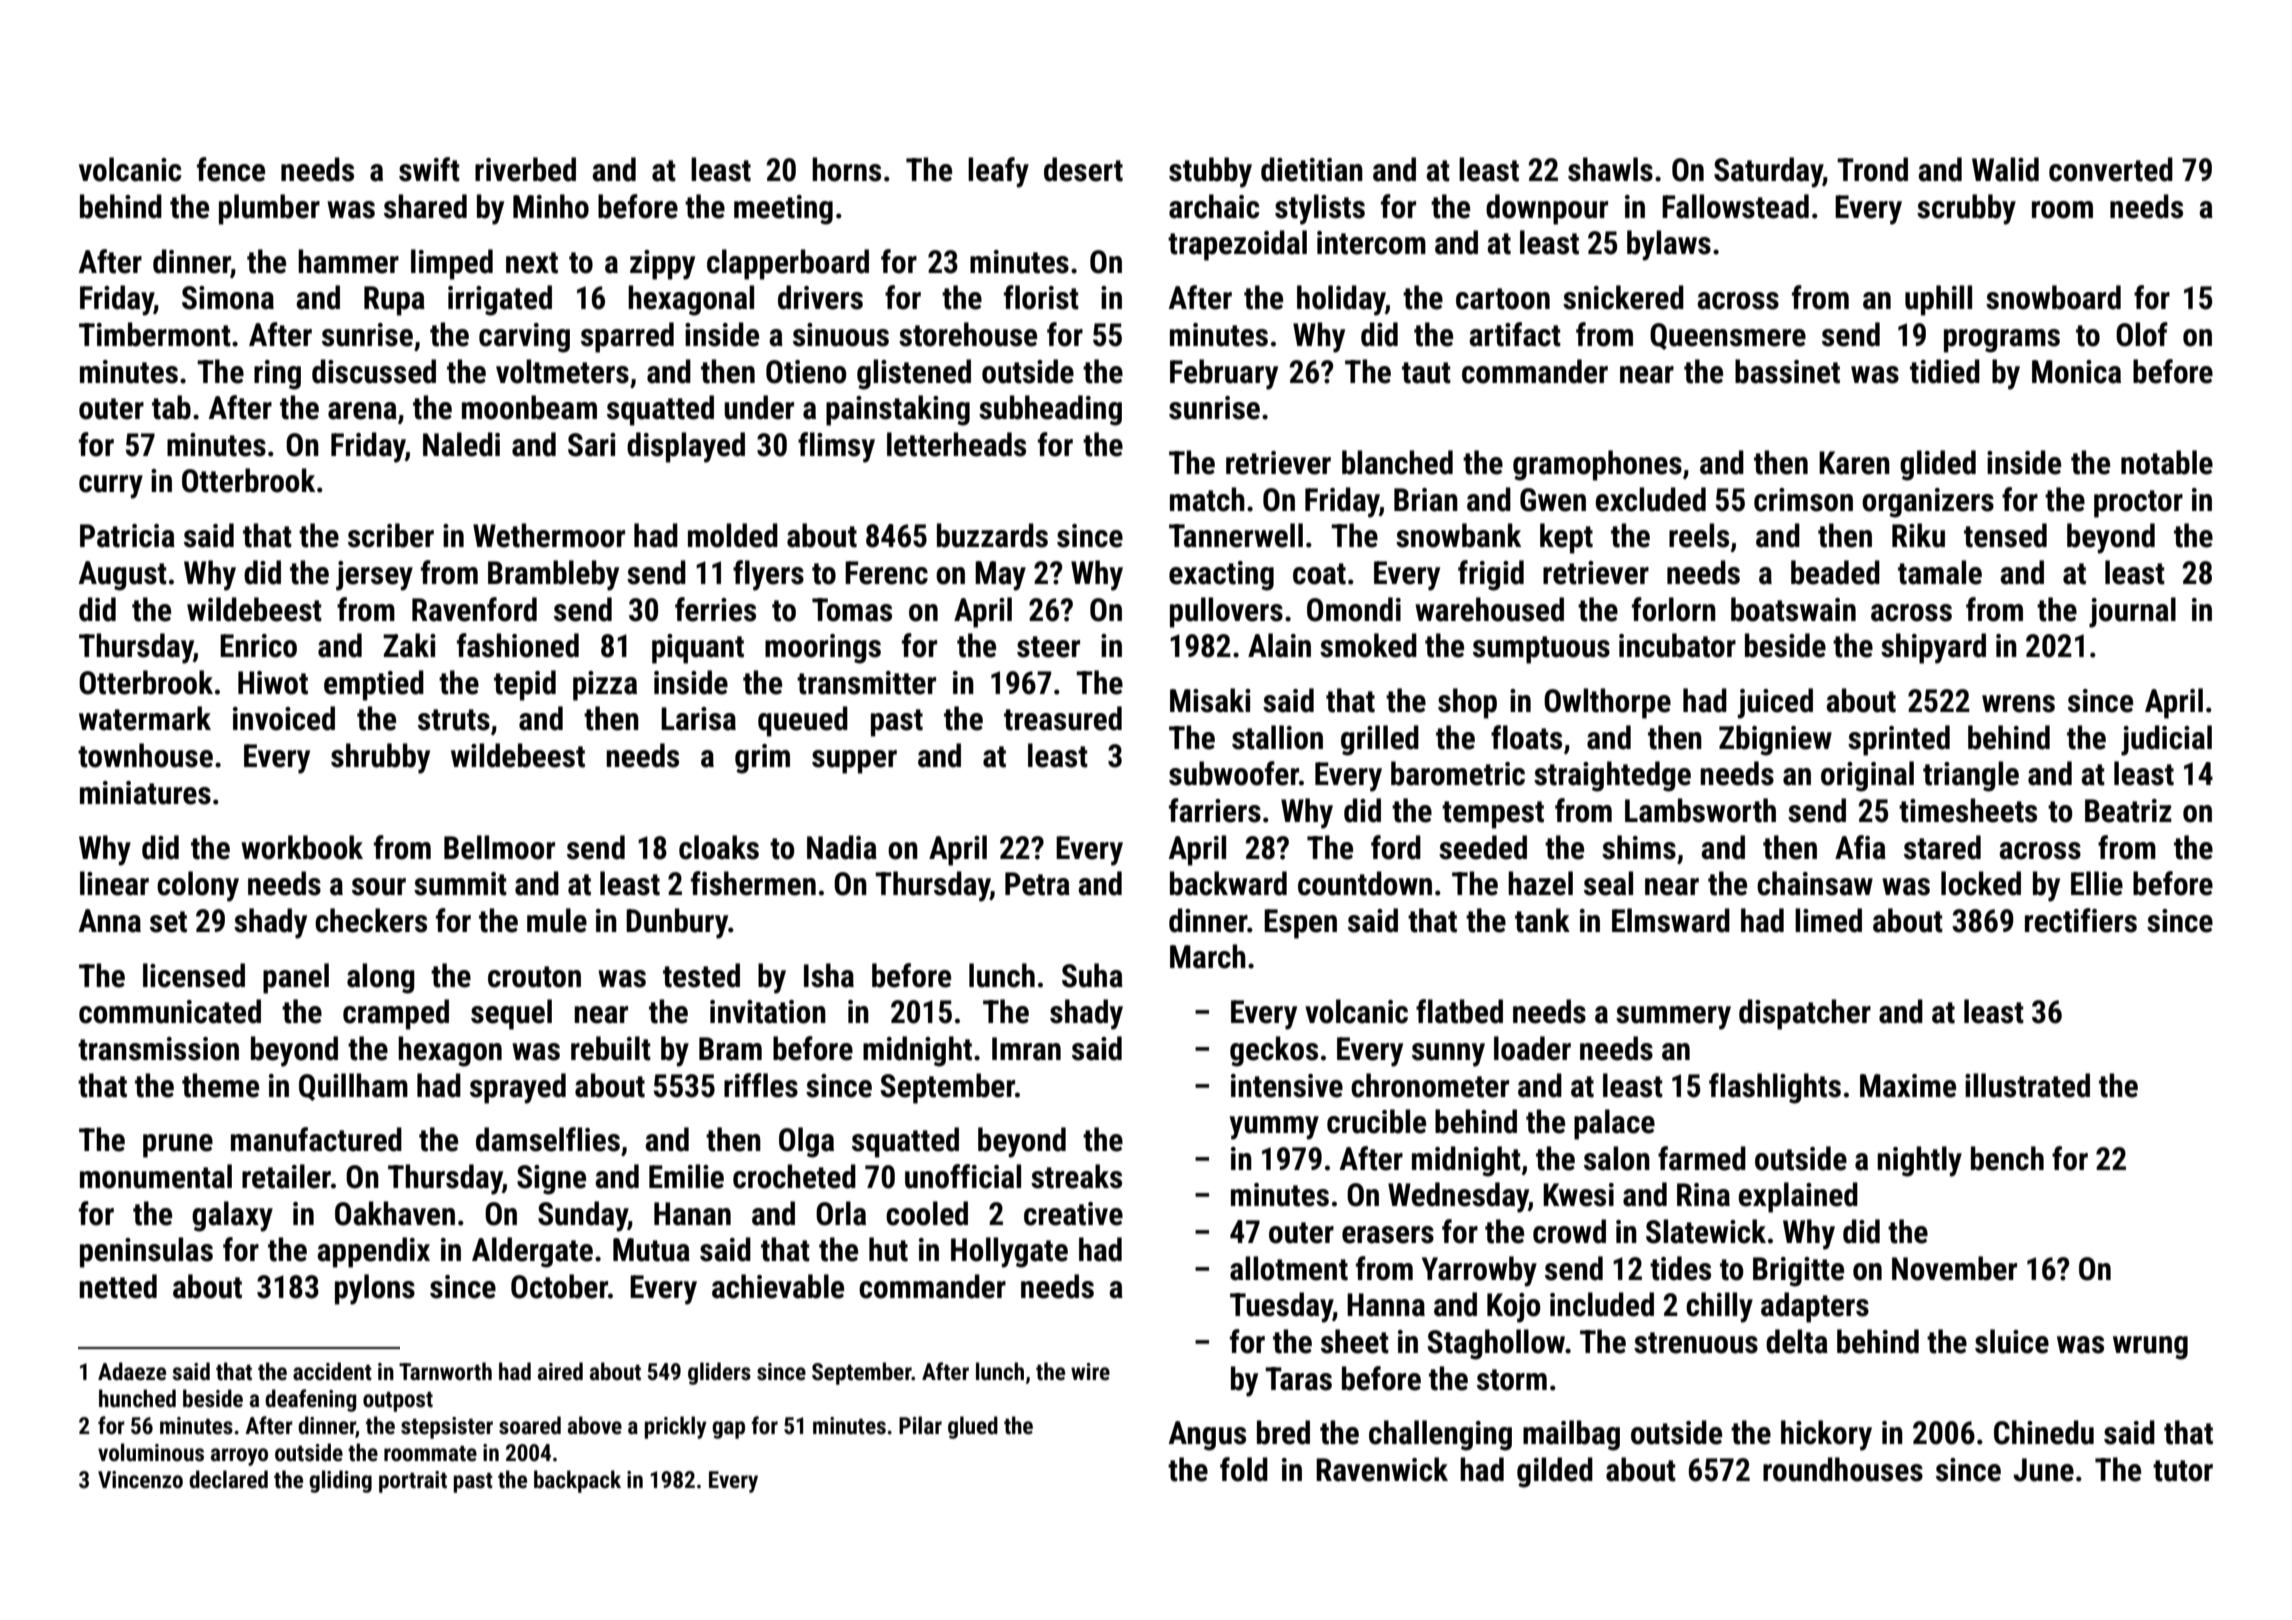 The height and width of the screenshot is (1620, 2292). What do you see at coordinates (118, 1286) in the screenshot?
I see `netted` at bounding box center [118, 1286].
